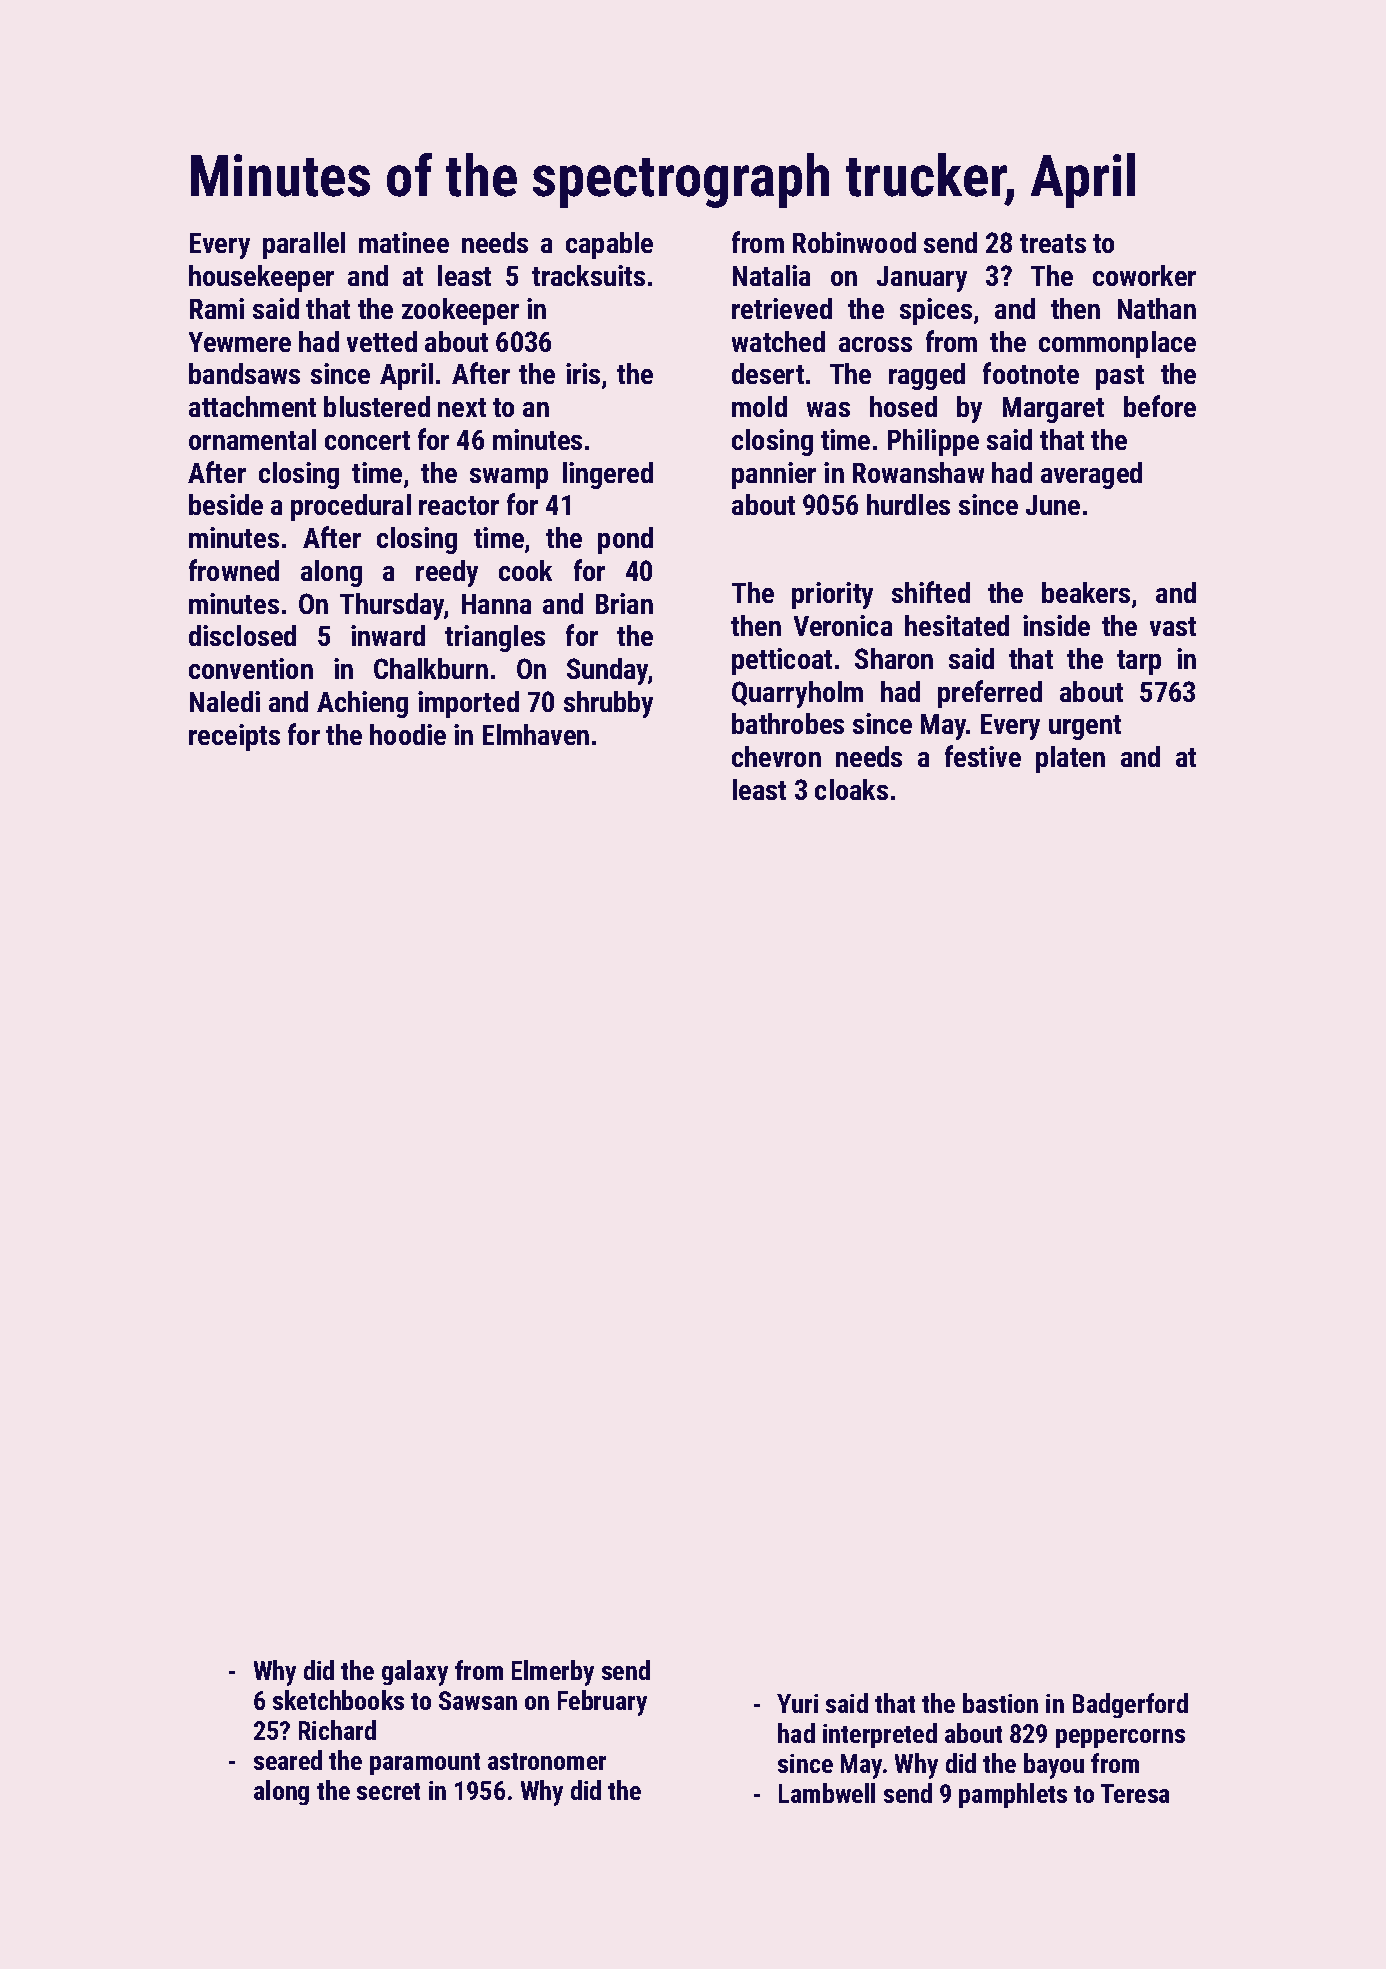 The width and height of the screenshot is (1386, 1969). I want to click on seared, so click(288, 1760).
